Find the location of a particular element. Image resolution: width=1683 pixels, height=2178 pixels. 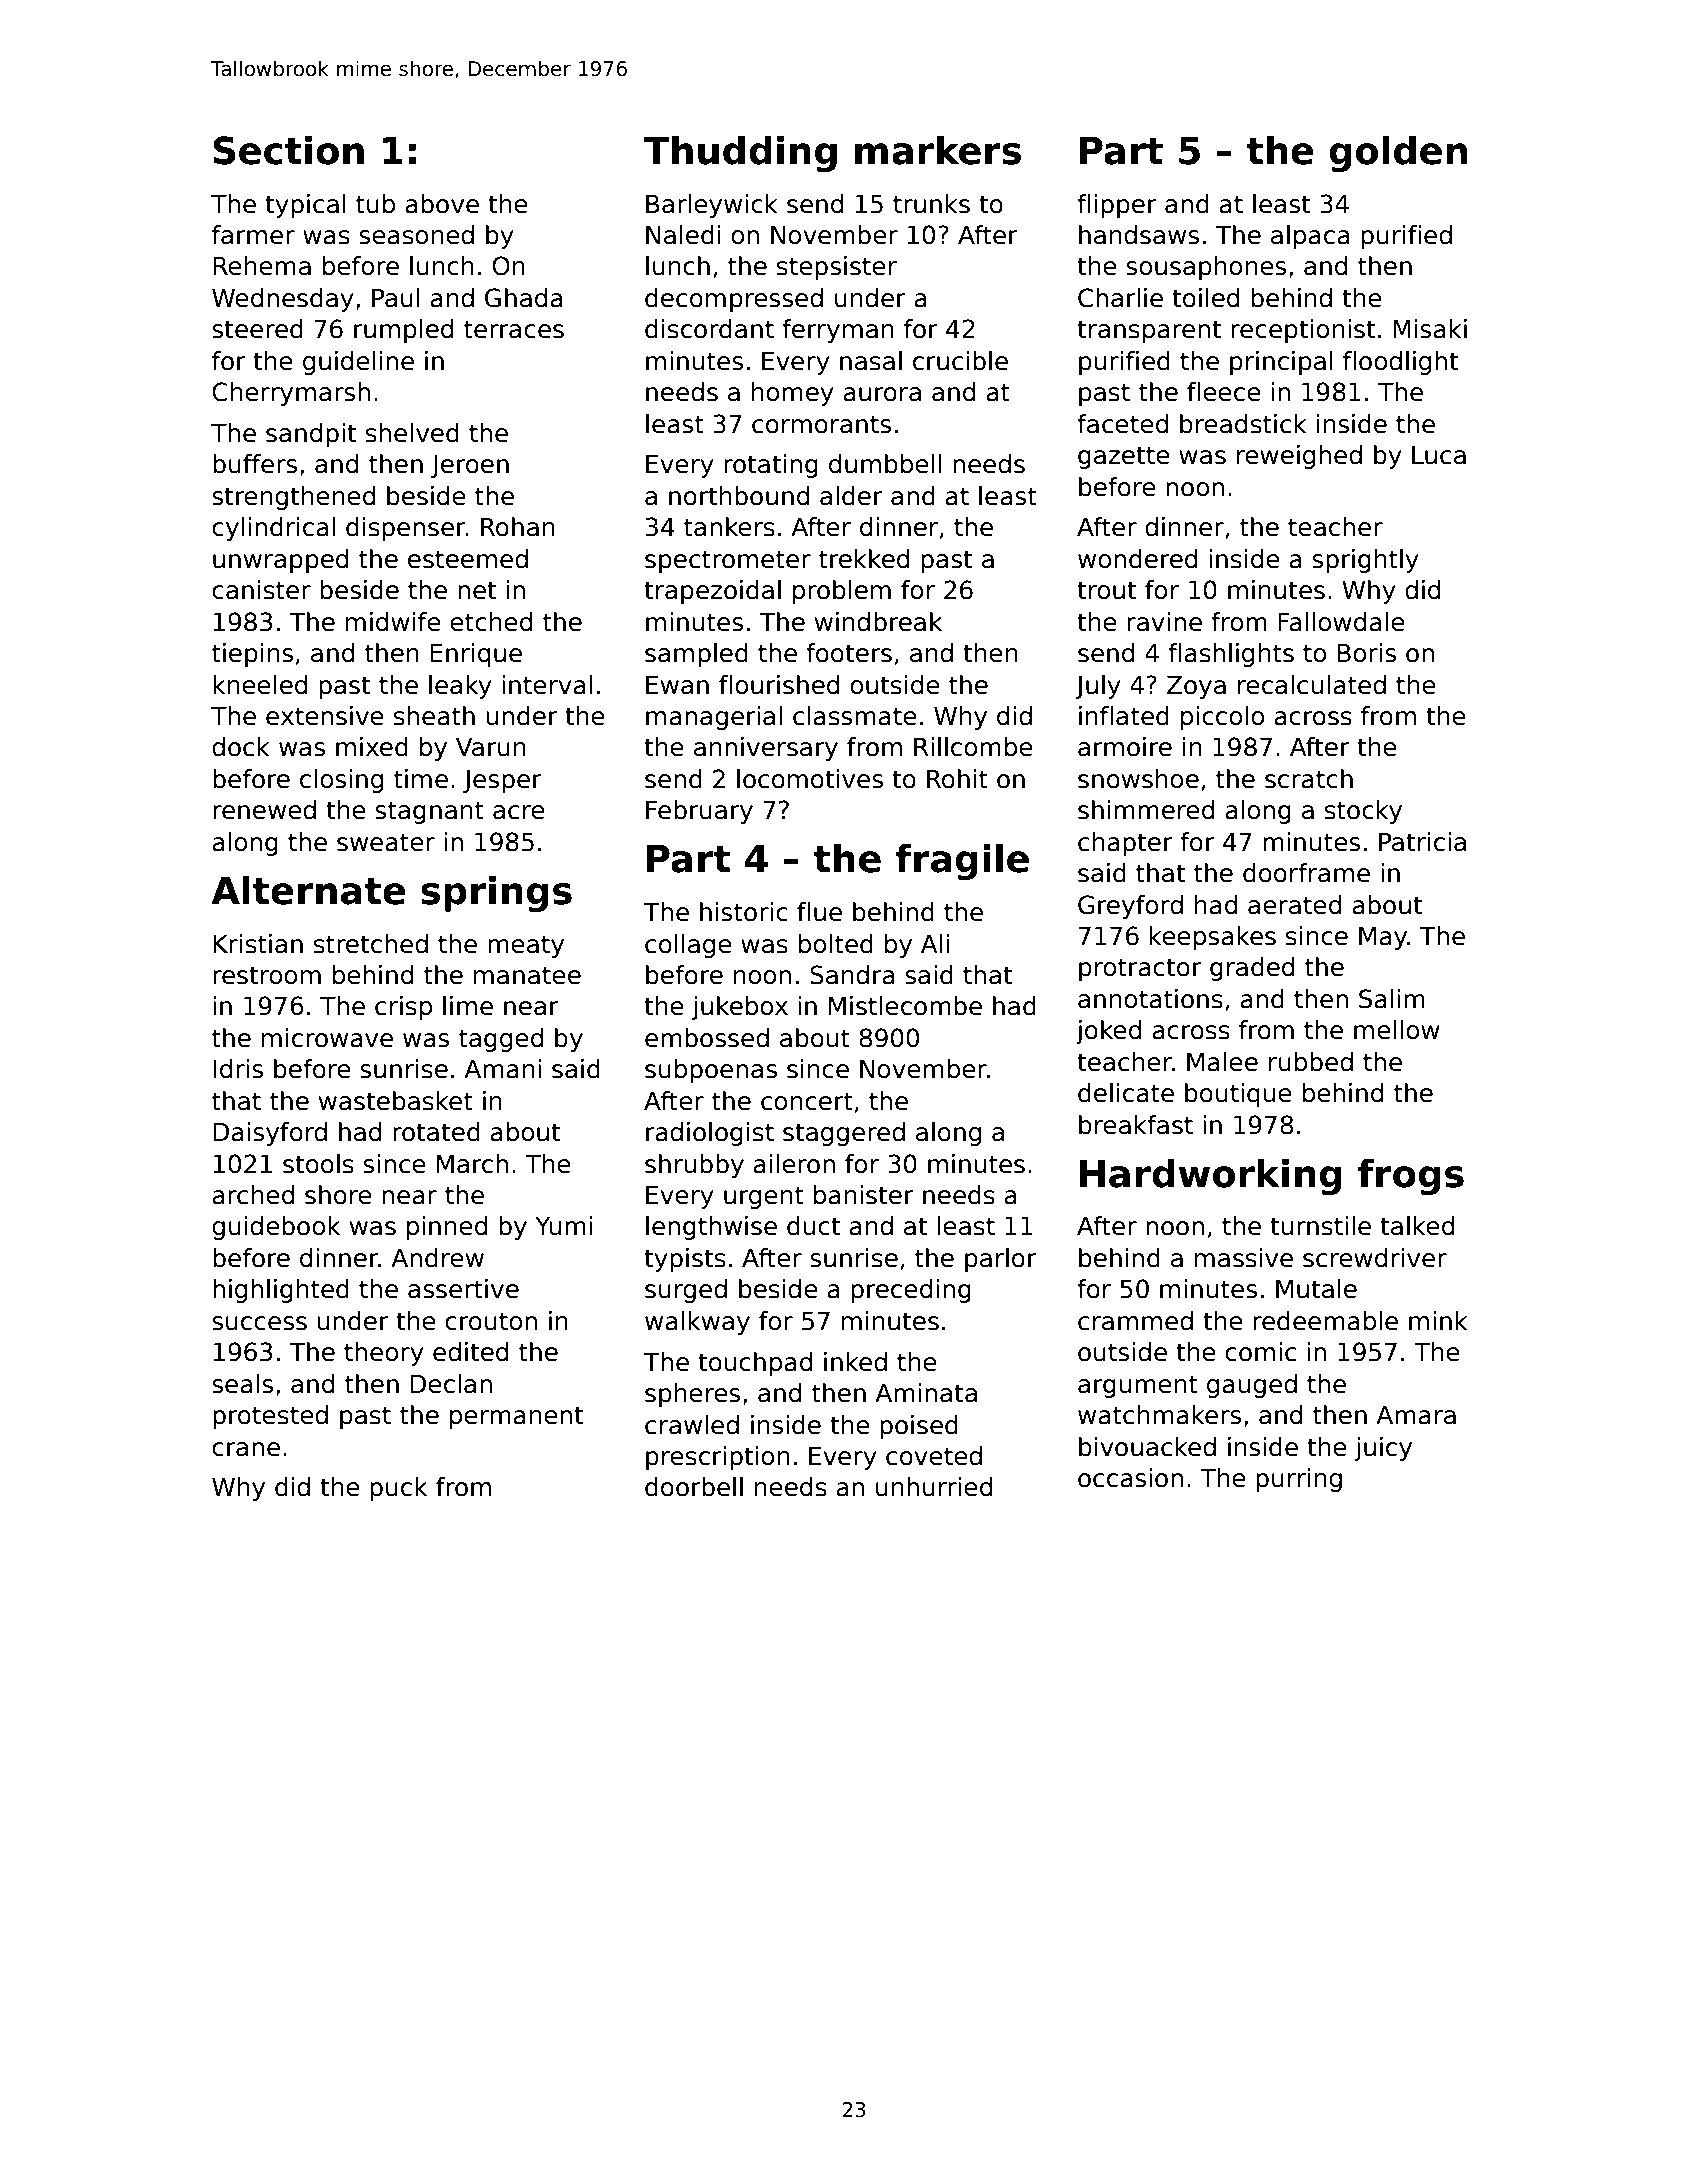

Thudding is located at coordinates (740, 153).
